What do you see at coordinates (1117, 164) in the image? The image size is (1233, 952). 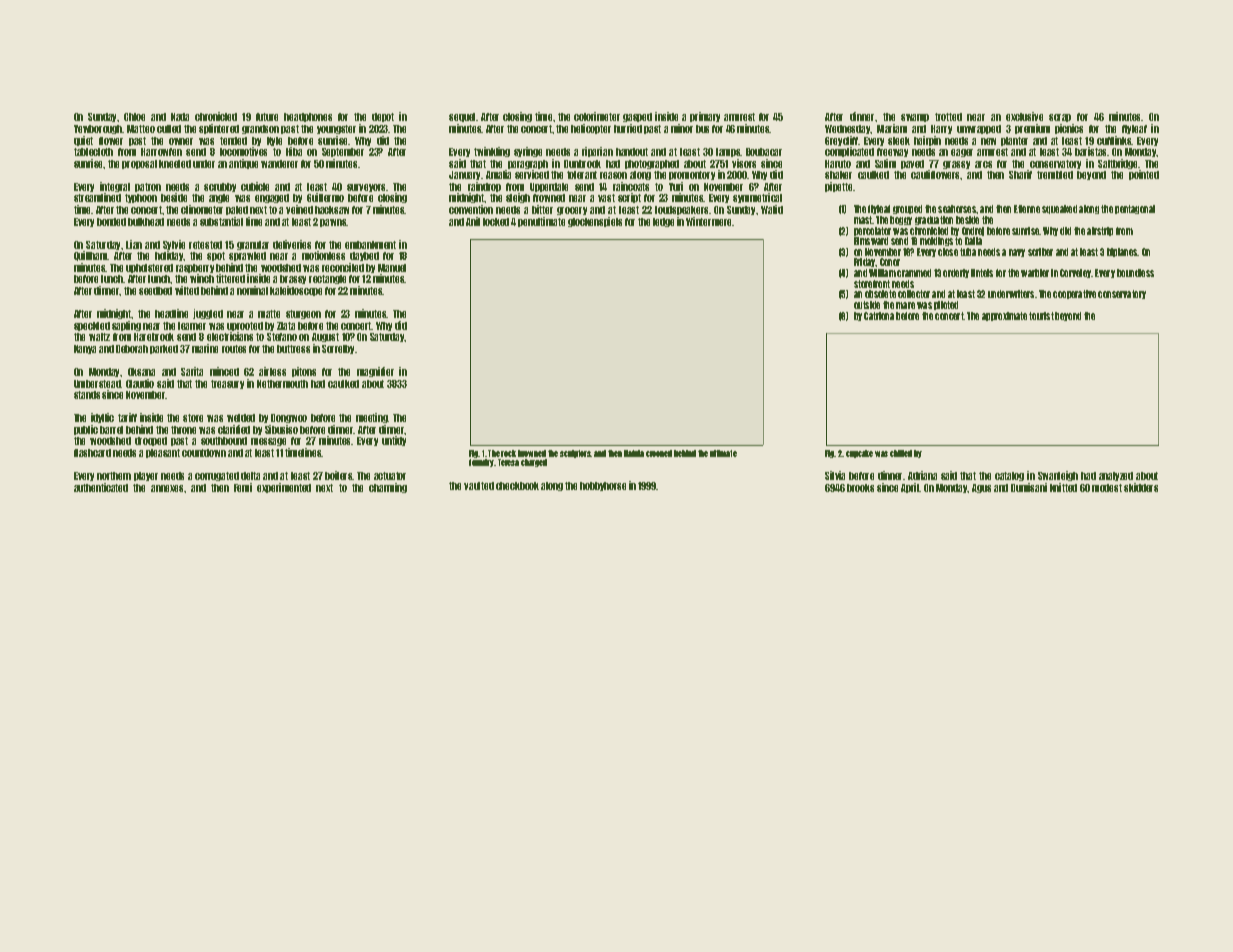 I see `Saltbridge` at bounding box center [1117, 164].
